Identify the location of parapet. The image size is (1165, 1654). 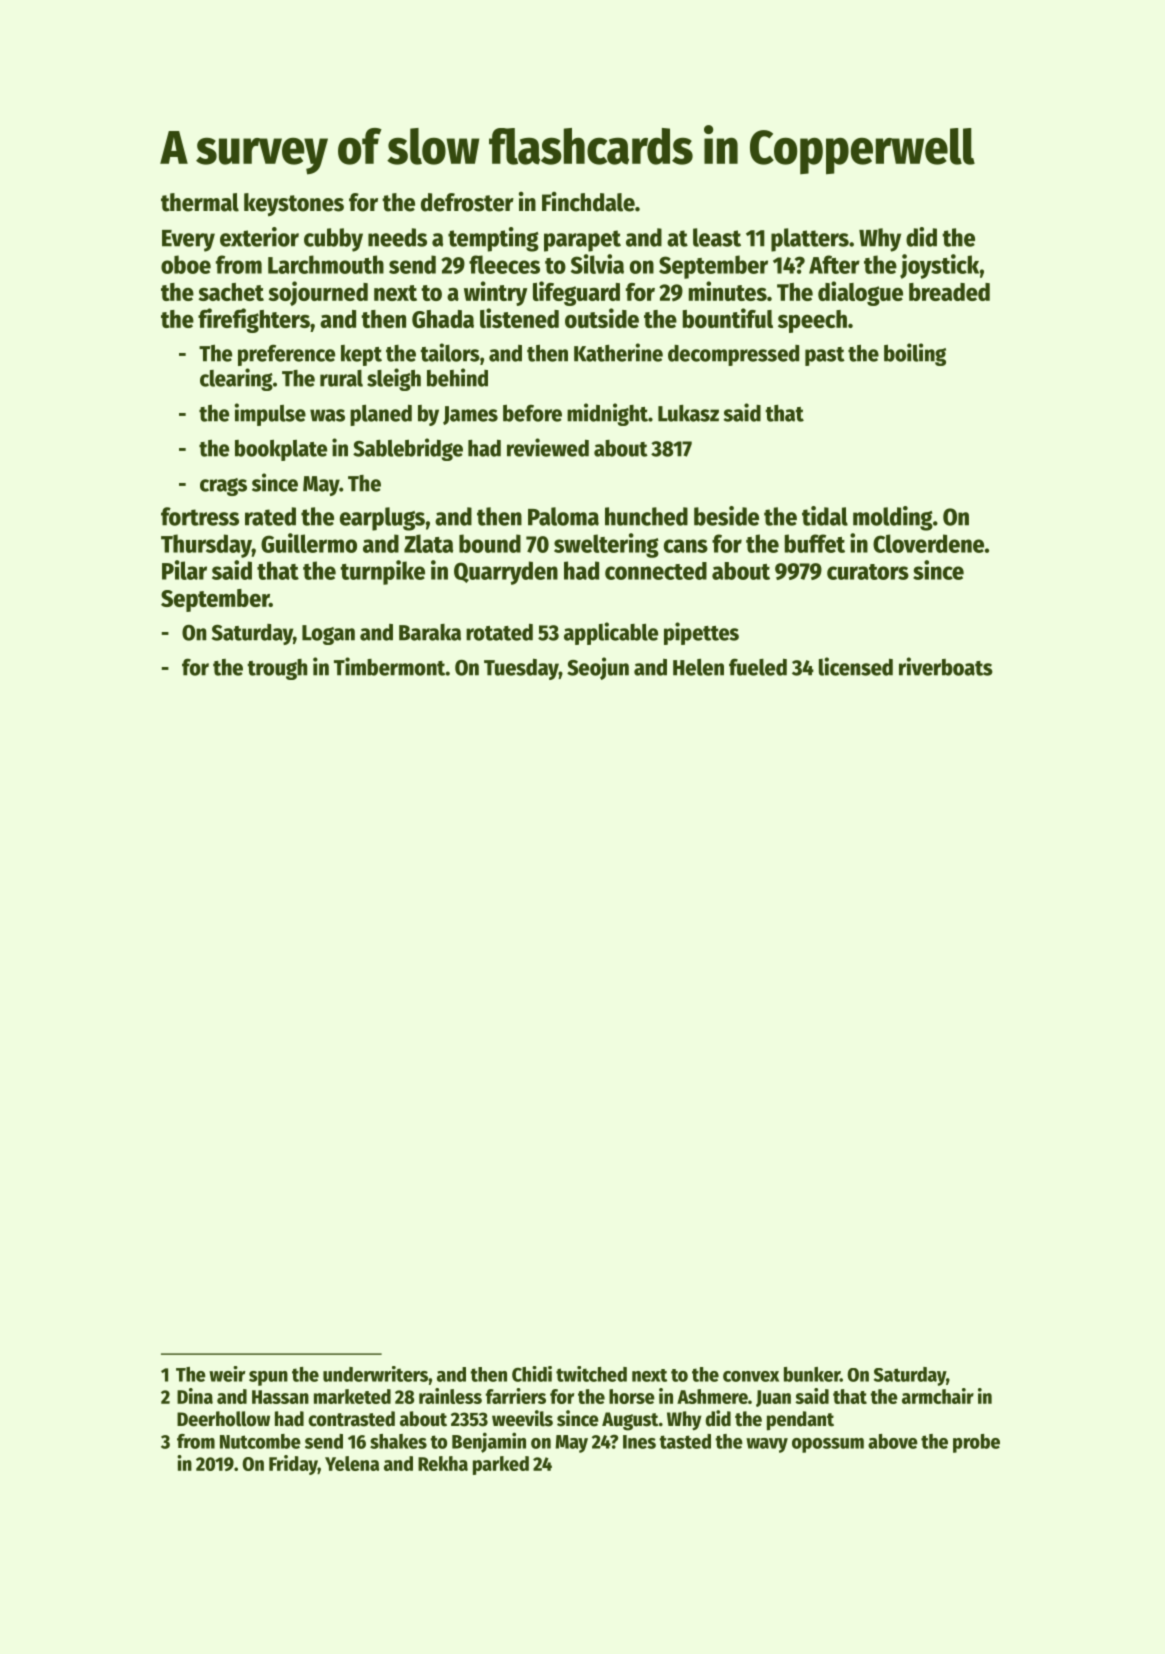
(582, 241).
